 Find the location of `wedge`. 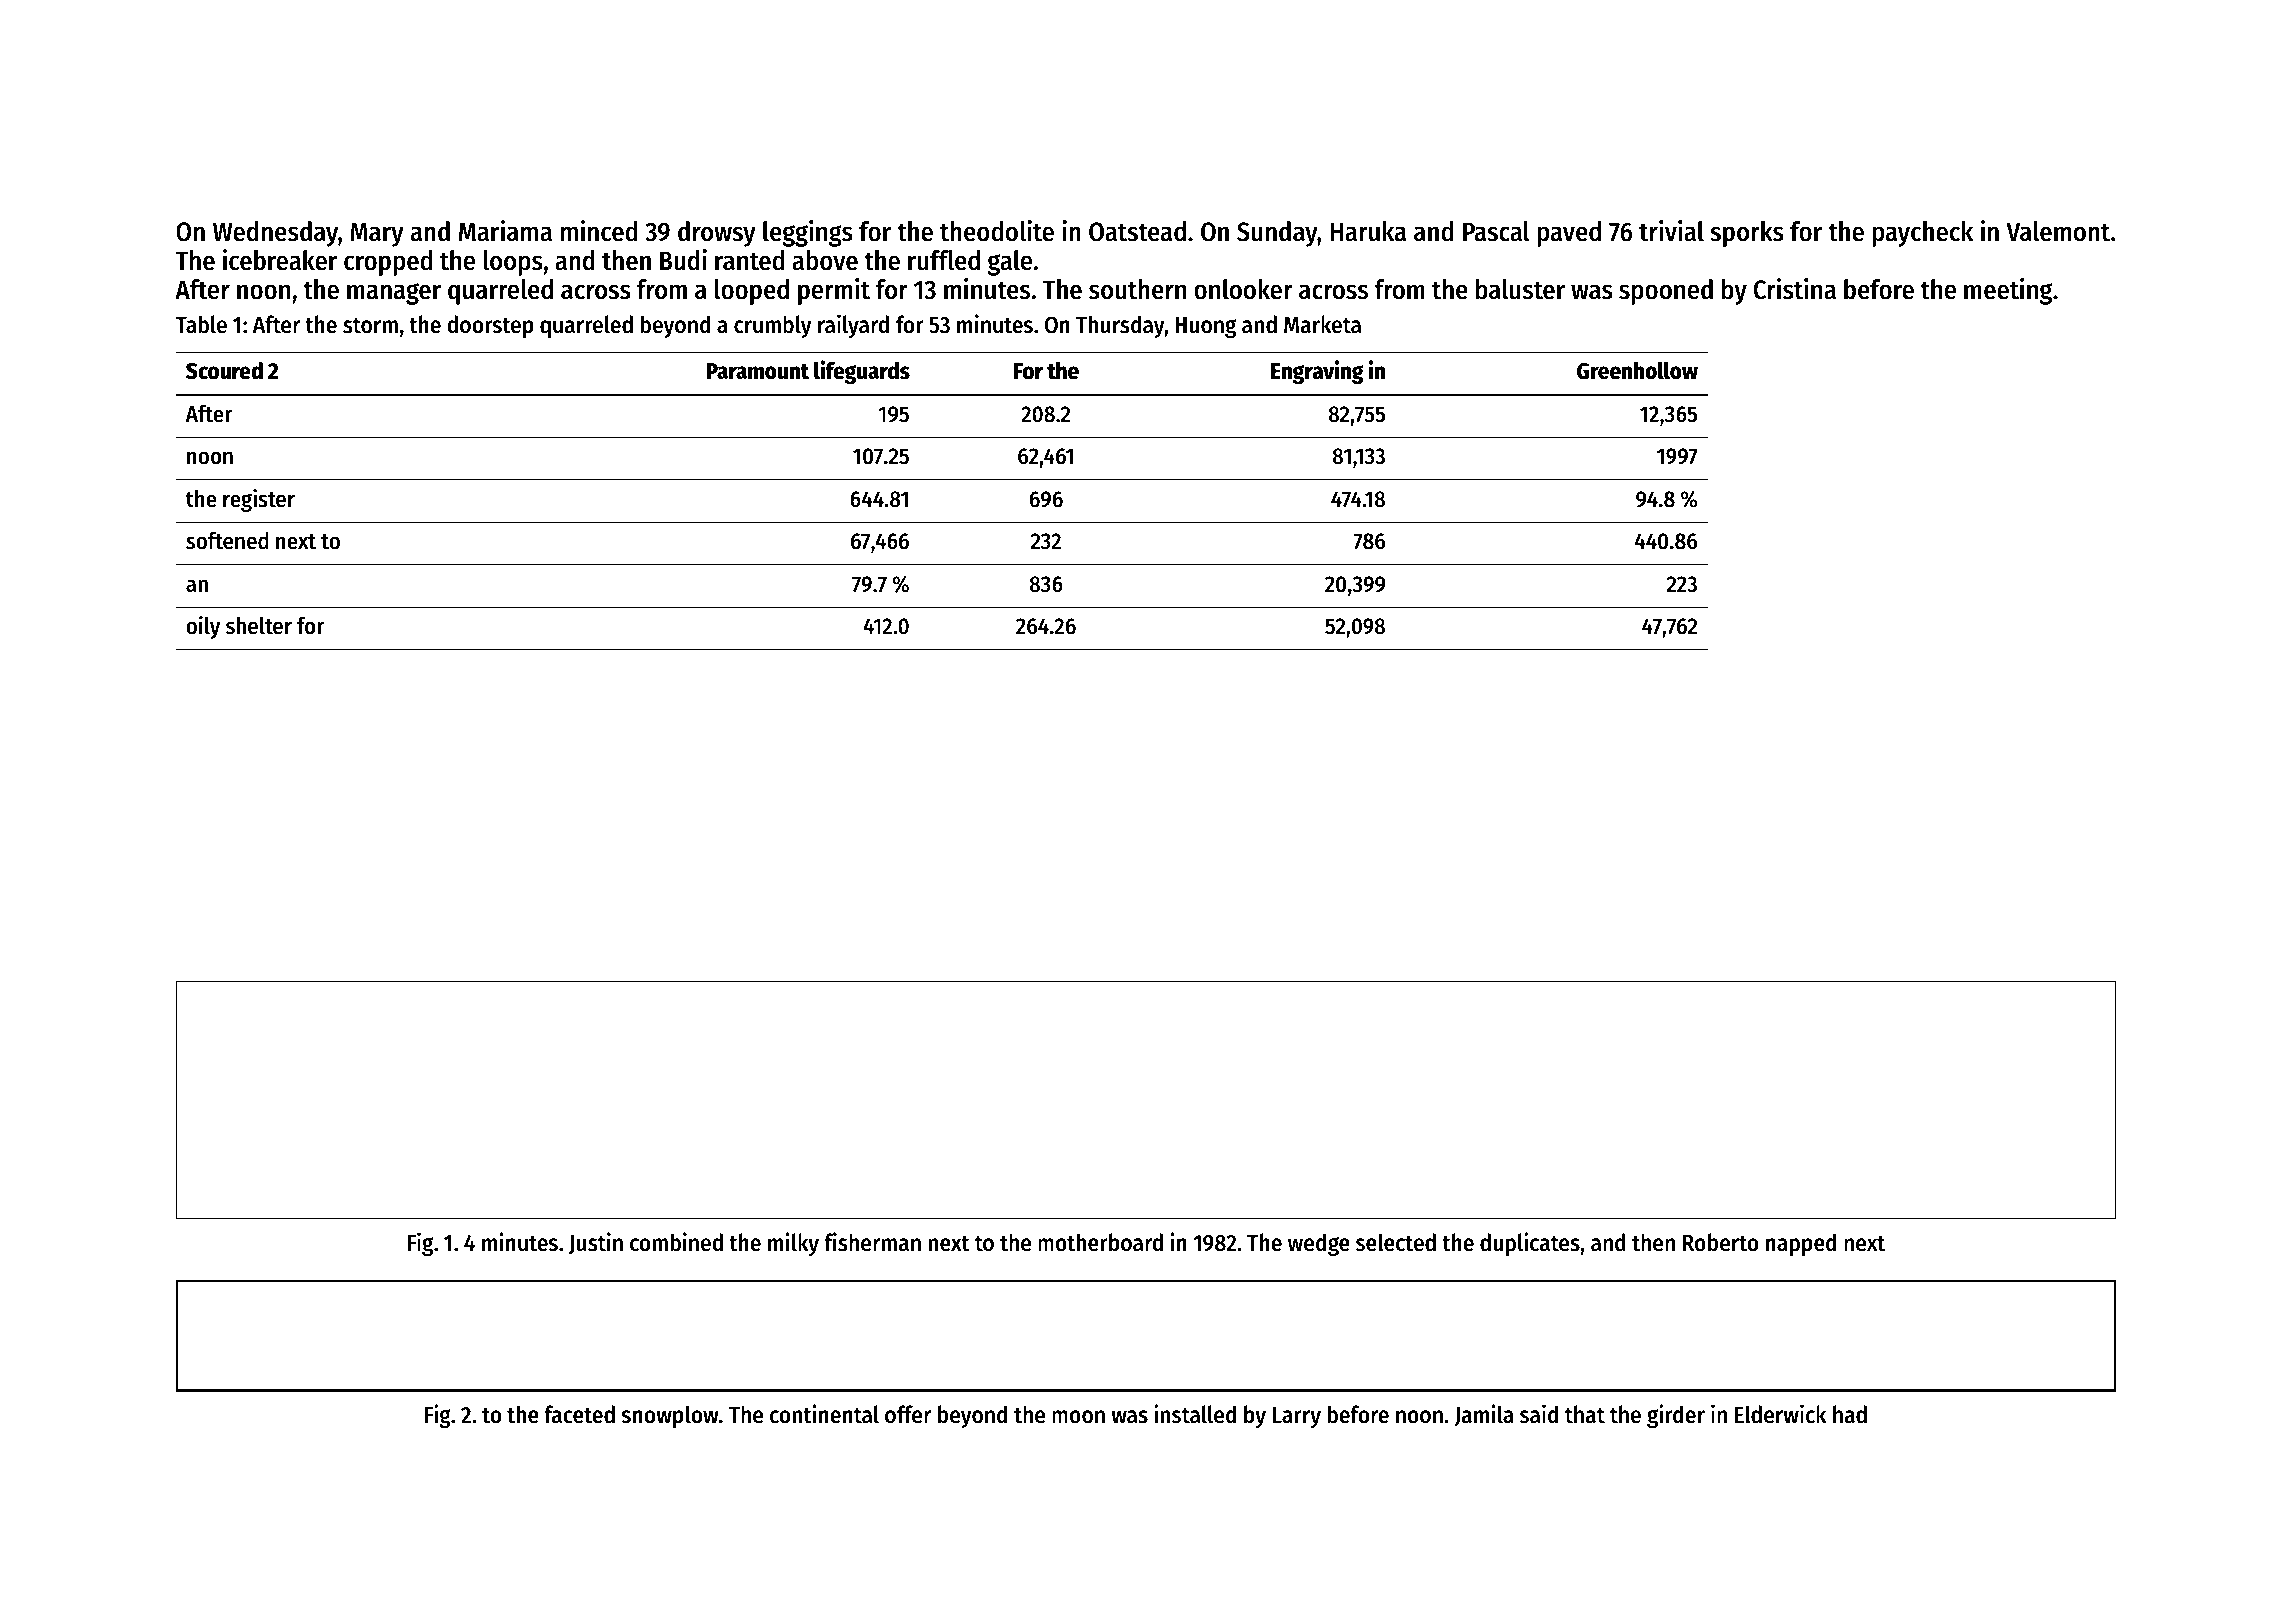

wedge is located at coordinates (1319, 1244).
